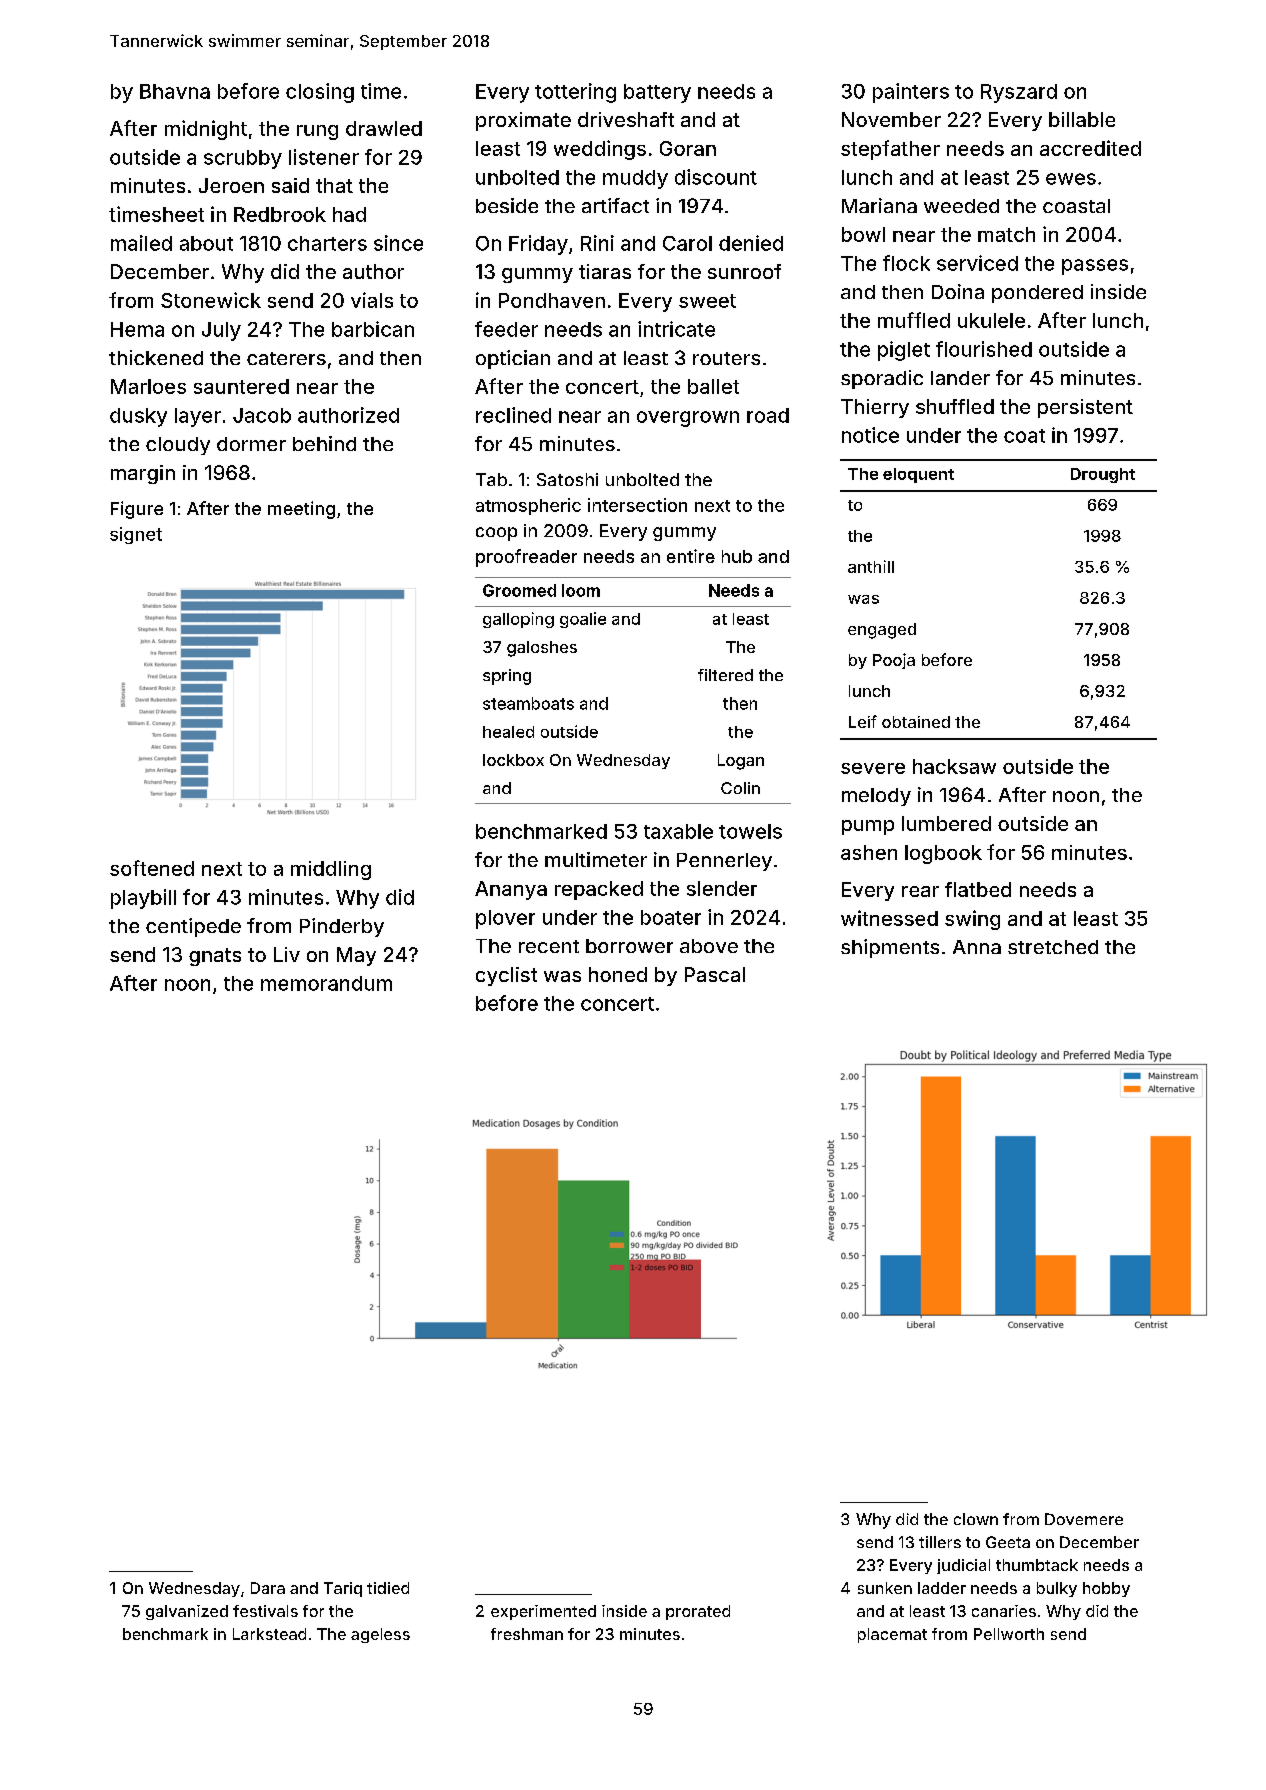  What do you see at coordinates (326, 983) in the page?
I see `memorandum` at bounding box center [326, 983].
